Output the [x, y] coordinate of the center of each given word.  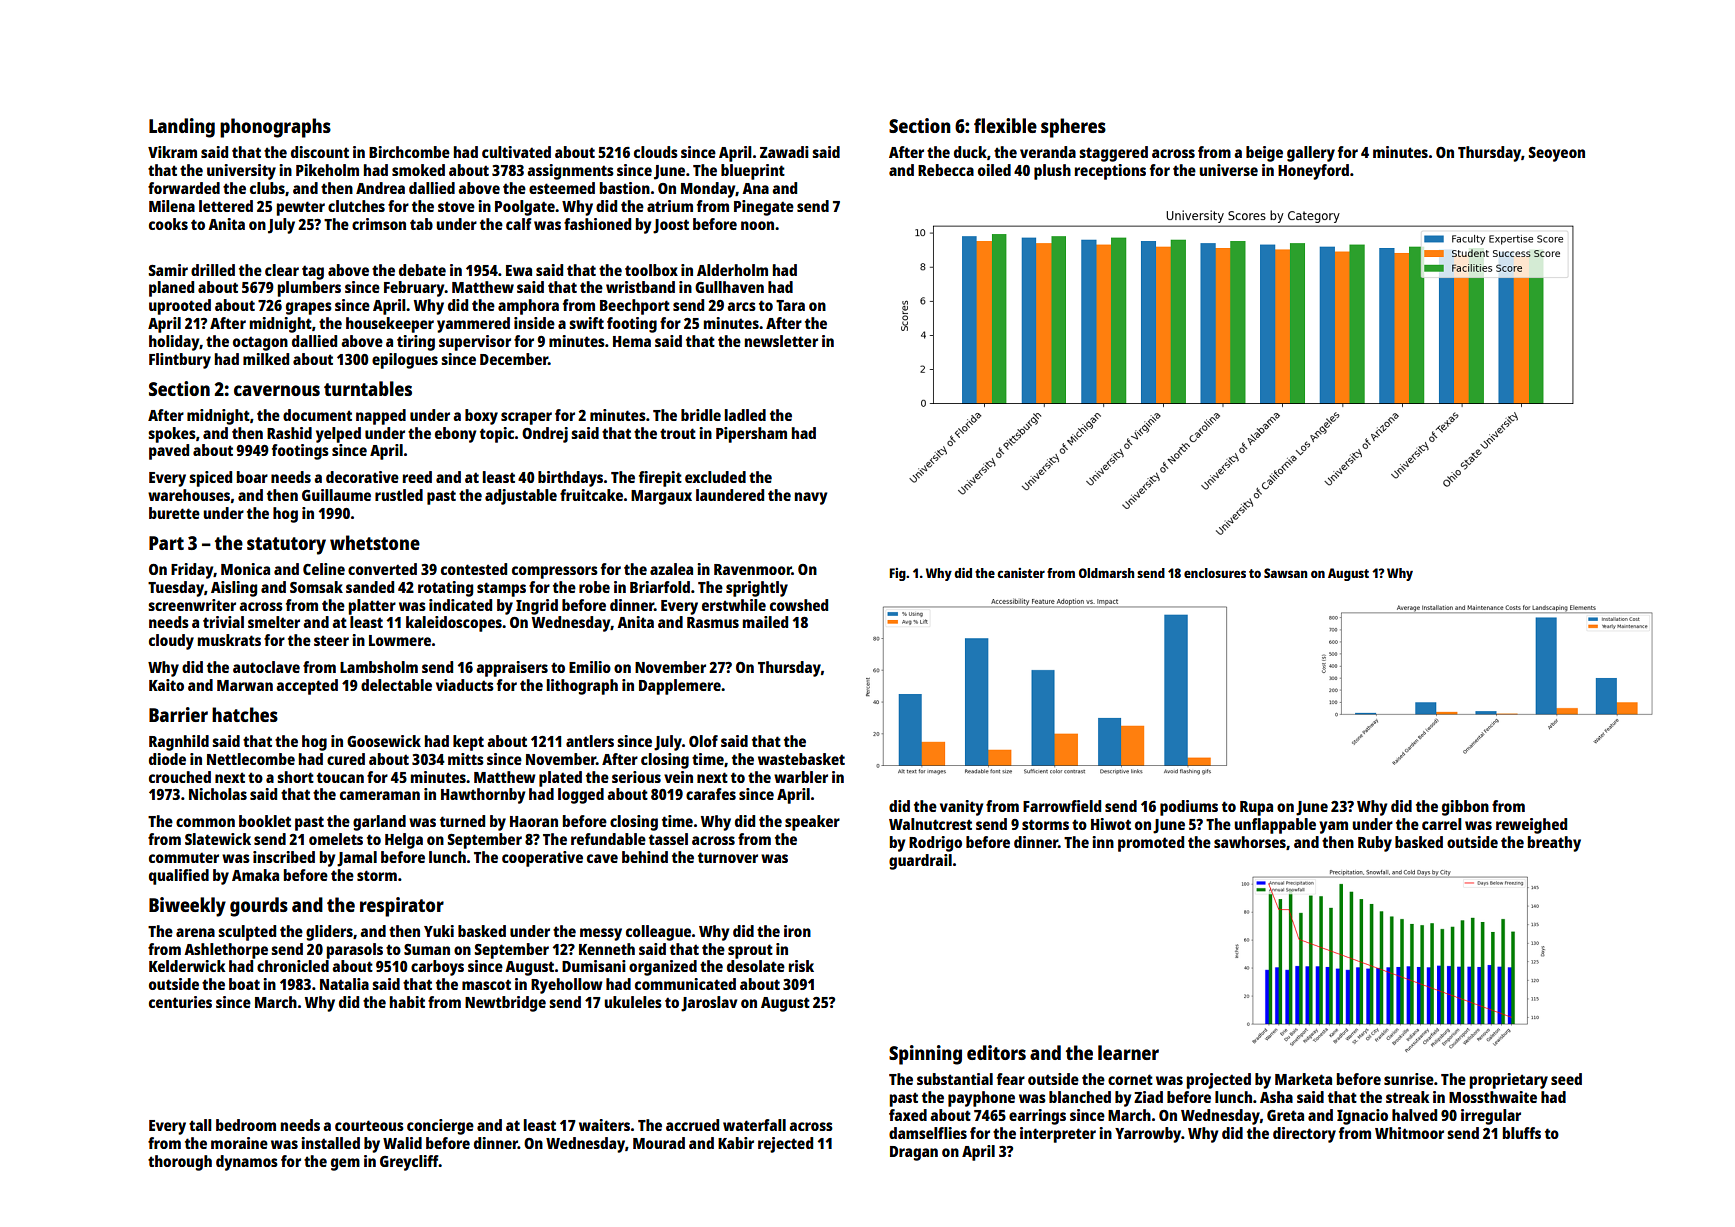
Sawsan [1285, 573]
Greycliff [409, 1163]
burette [174, 513]
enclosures [1215, 573]
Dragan [914, 1153]
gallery [1311, 154]
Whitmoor [1409, 1133]
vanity [961, 808]
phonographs [275, 128]
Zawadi [784, 152]
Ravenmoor [753, 569]
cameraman [380, 795]
